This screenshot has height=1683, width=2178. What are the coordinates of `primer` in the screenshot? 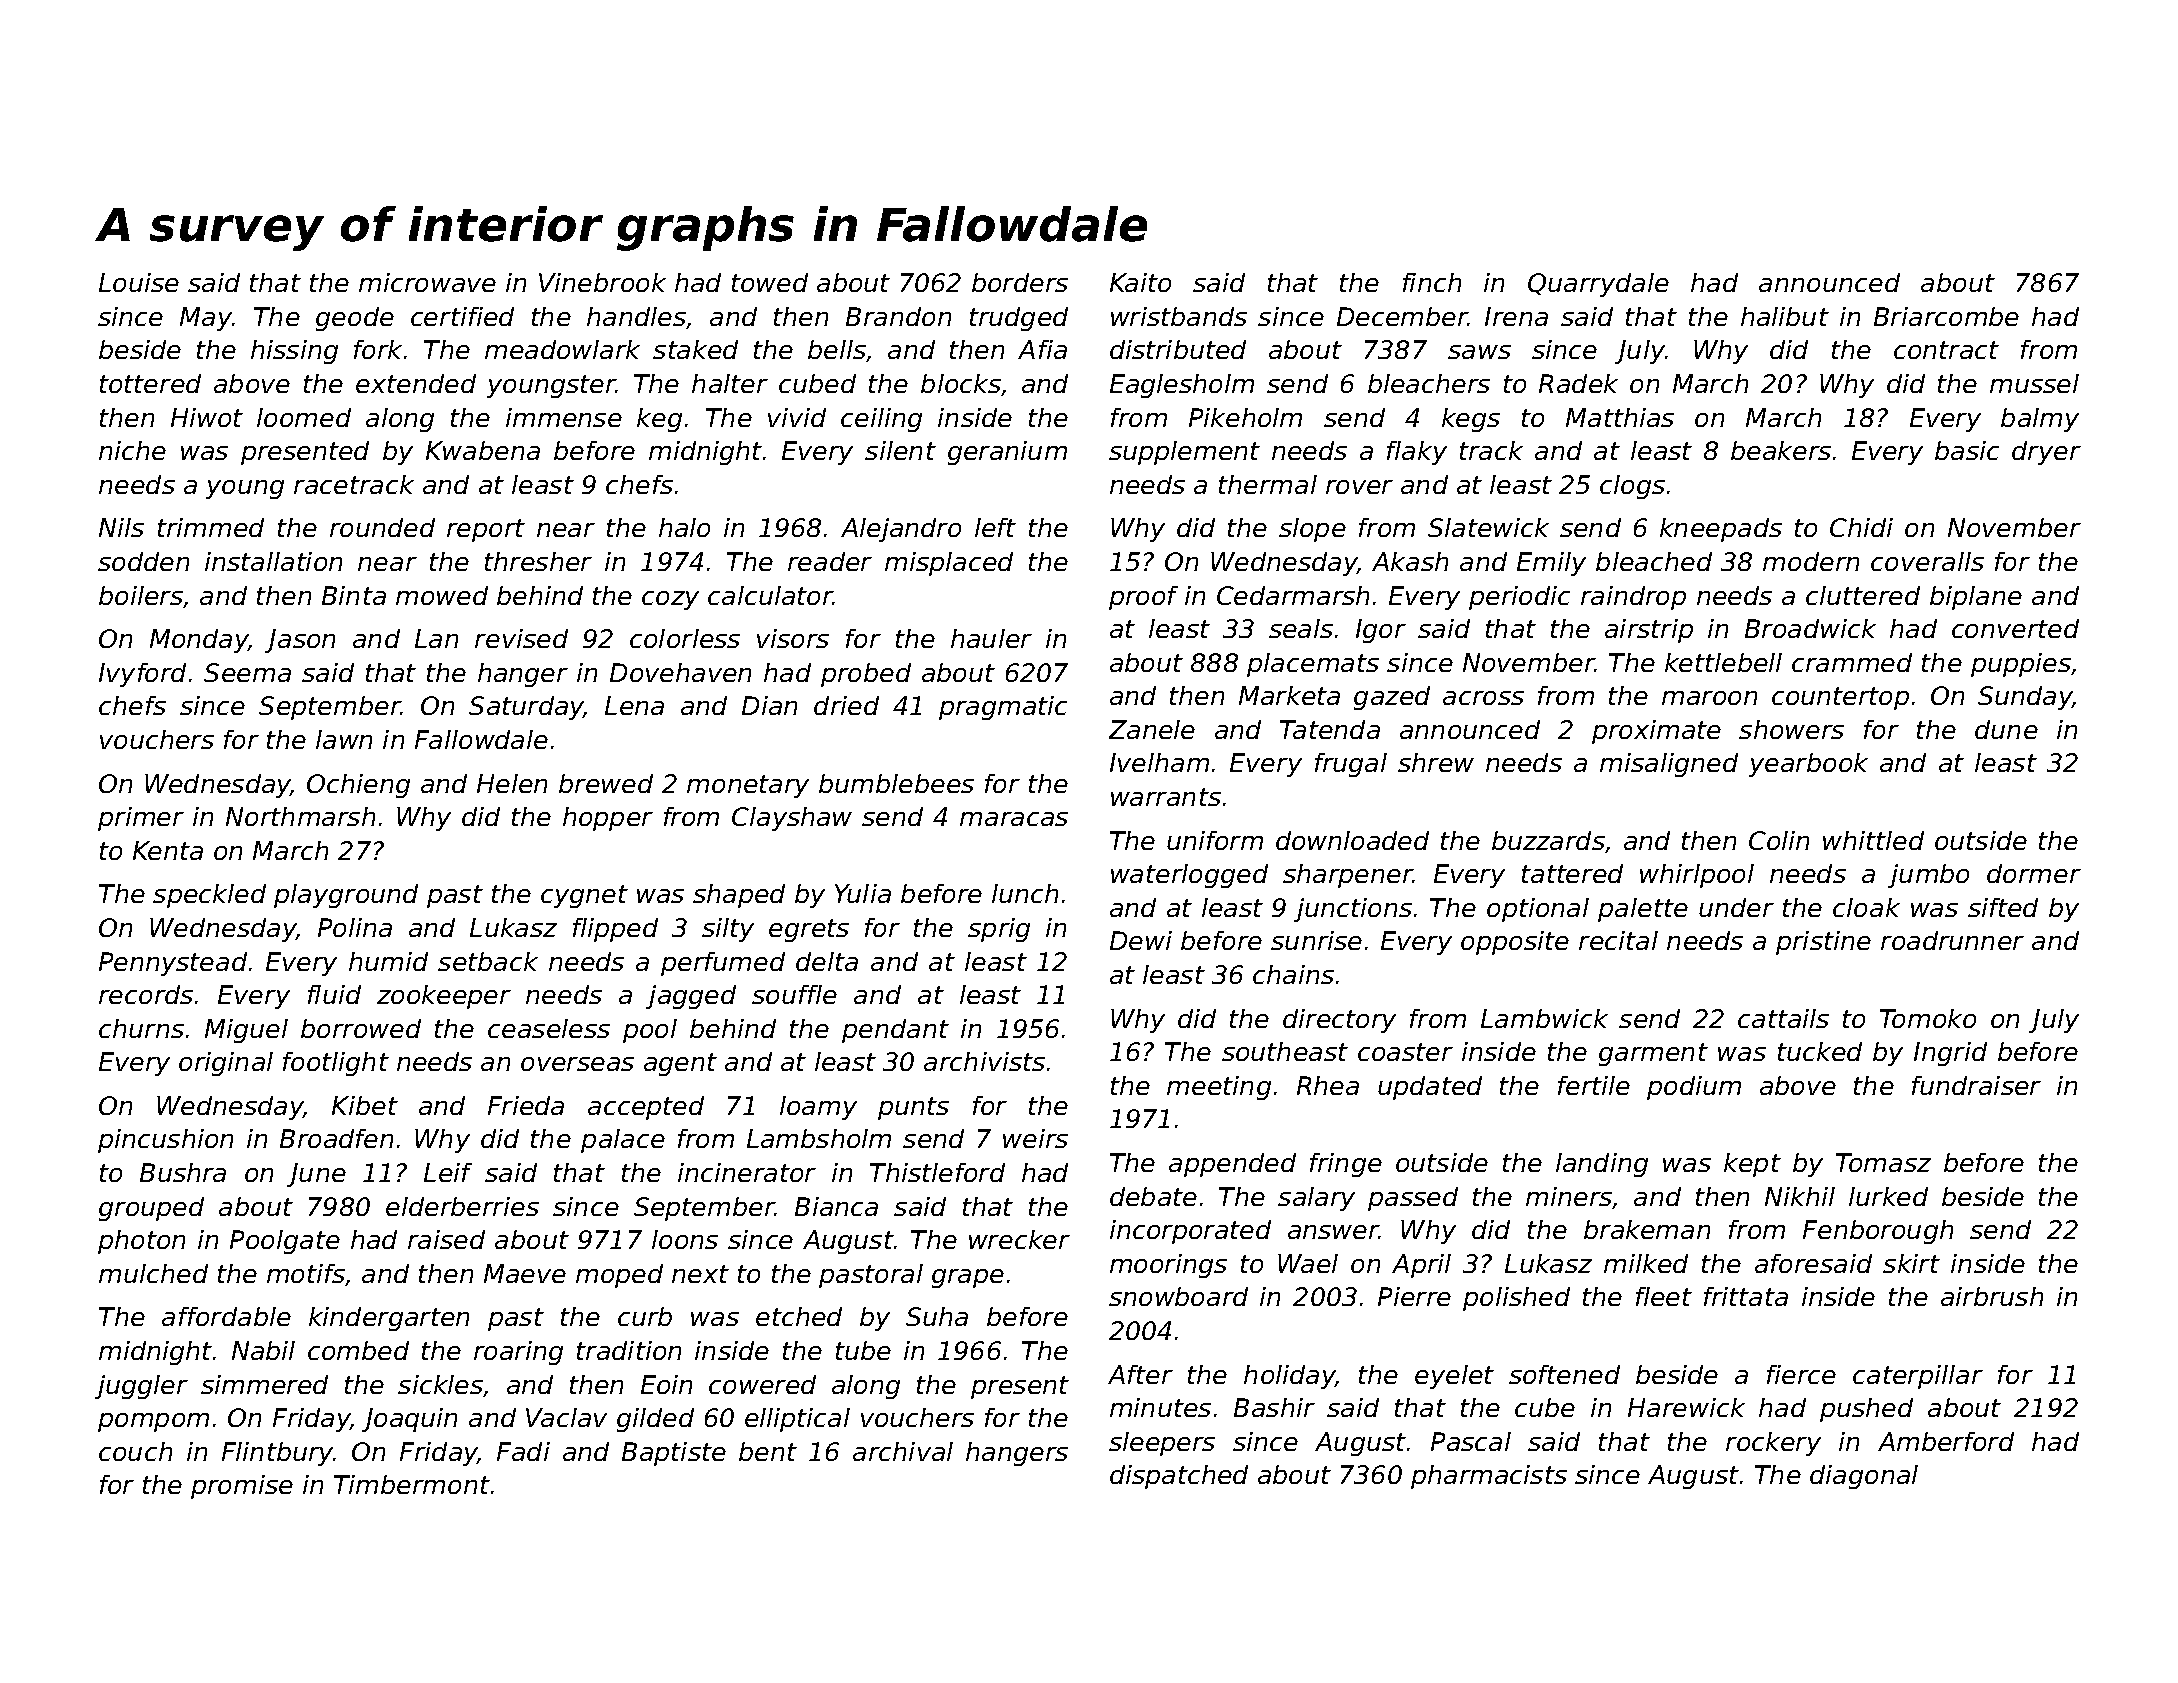 It's located at (141, 819).
